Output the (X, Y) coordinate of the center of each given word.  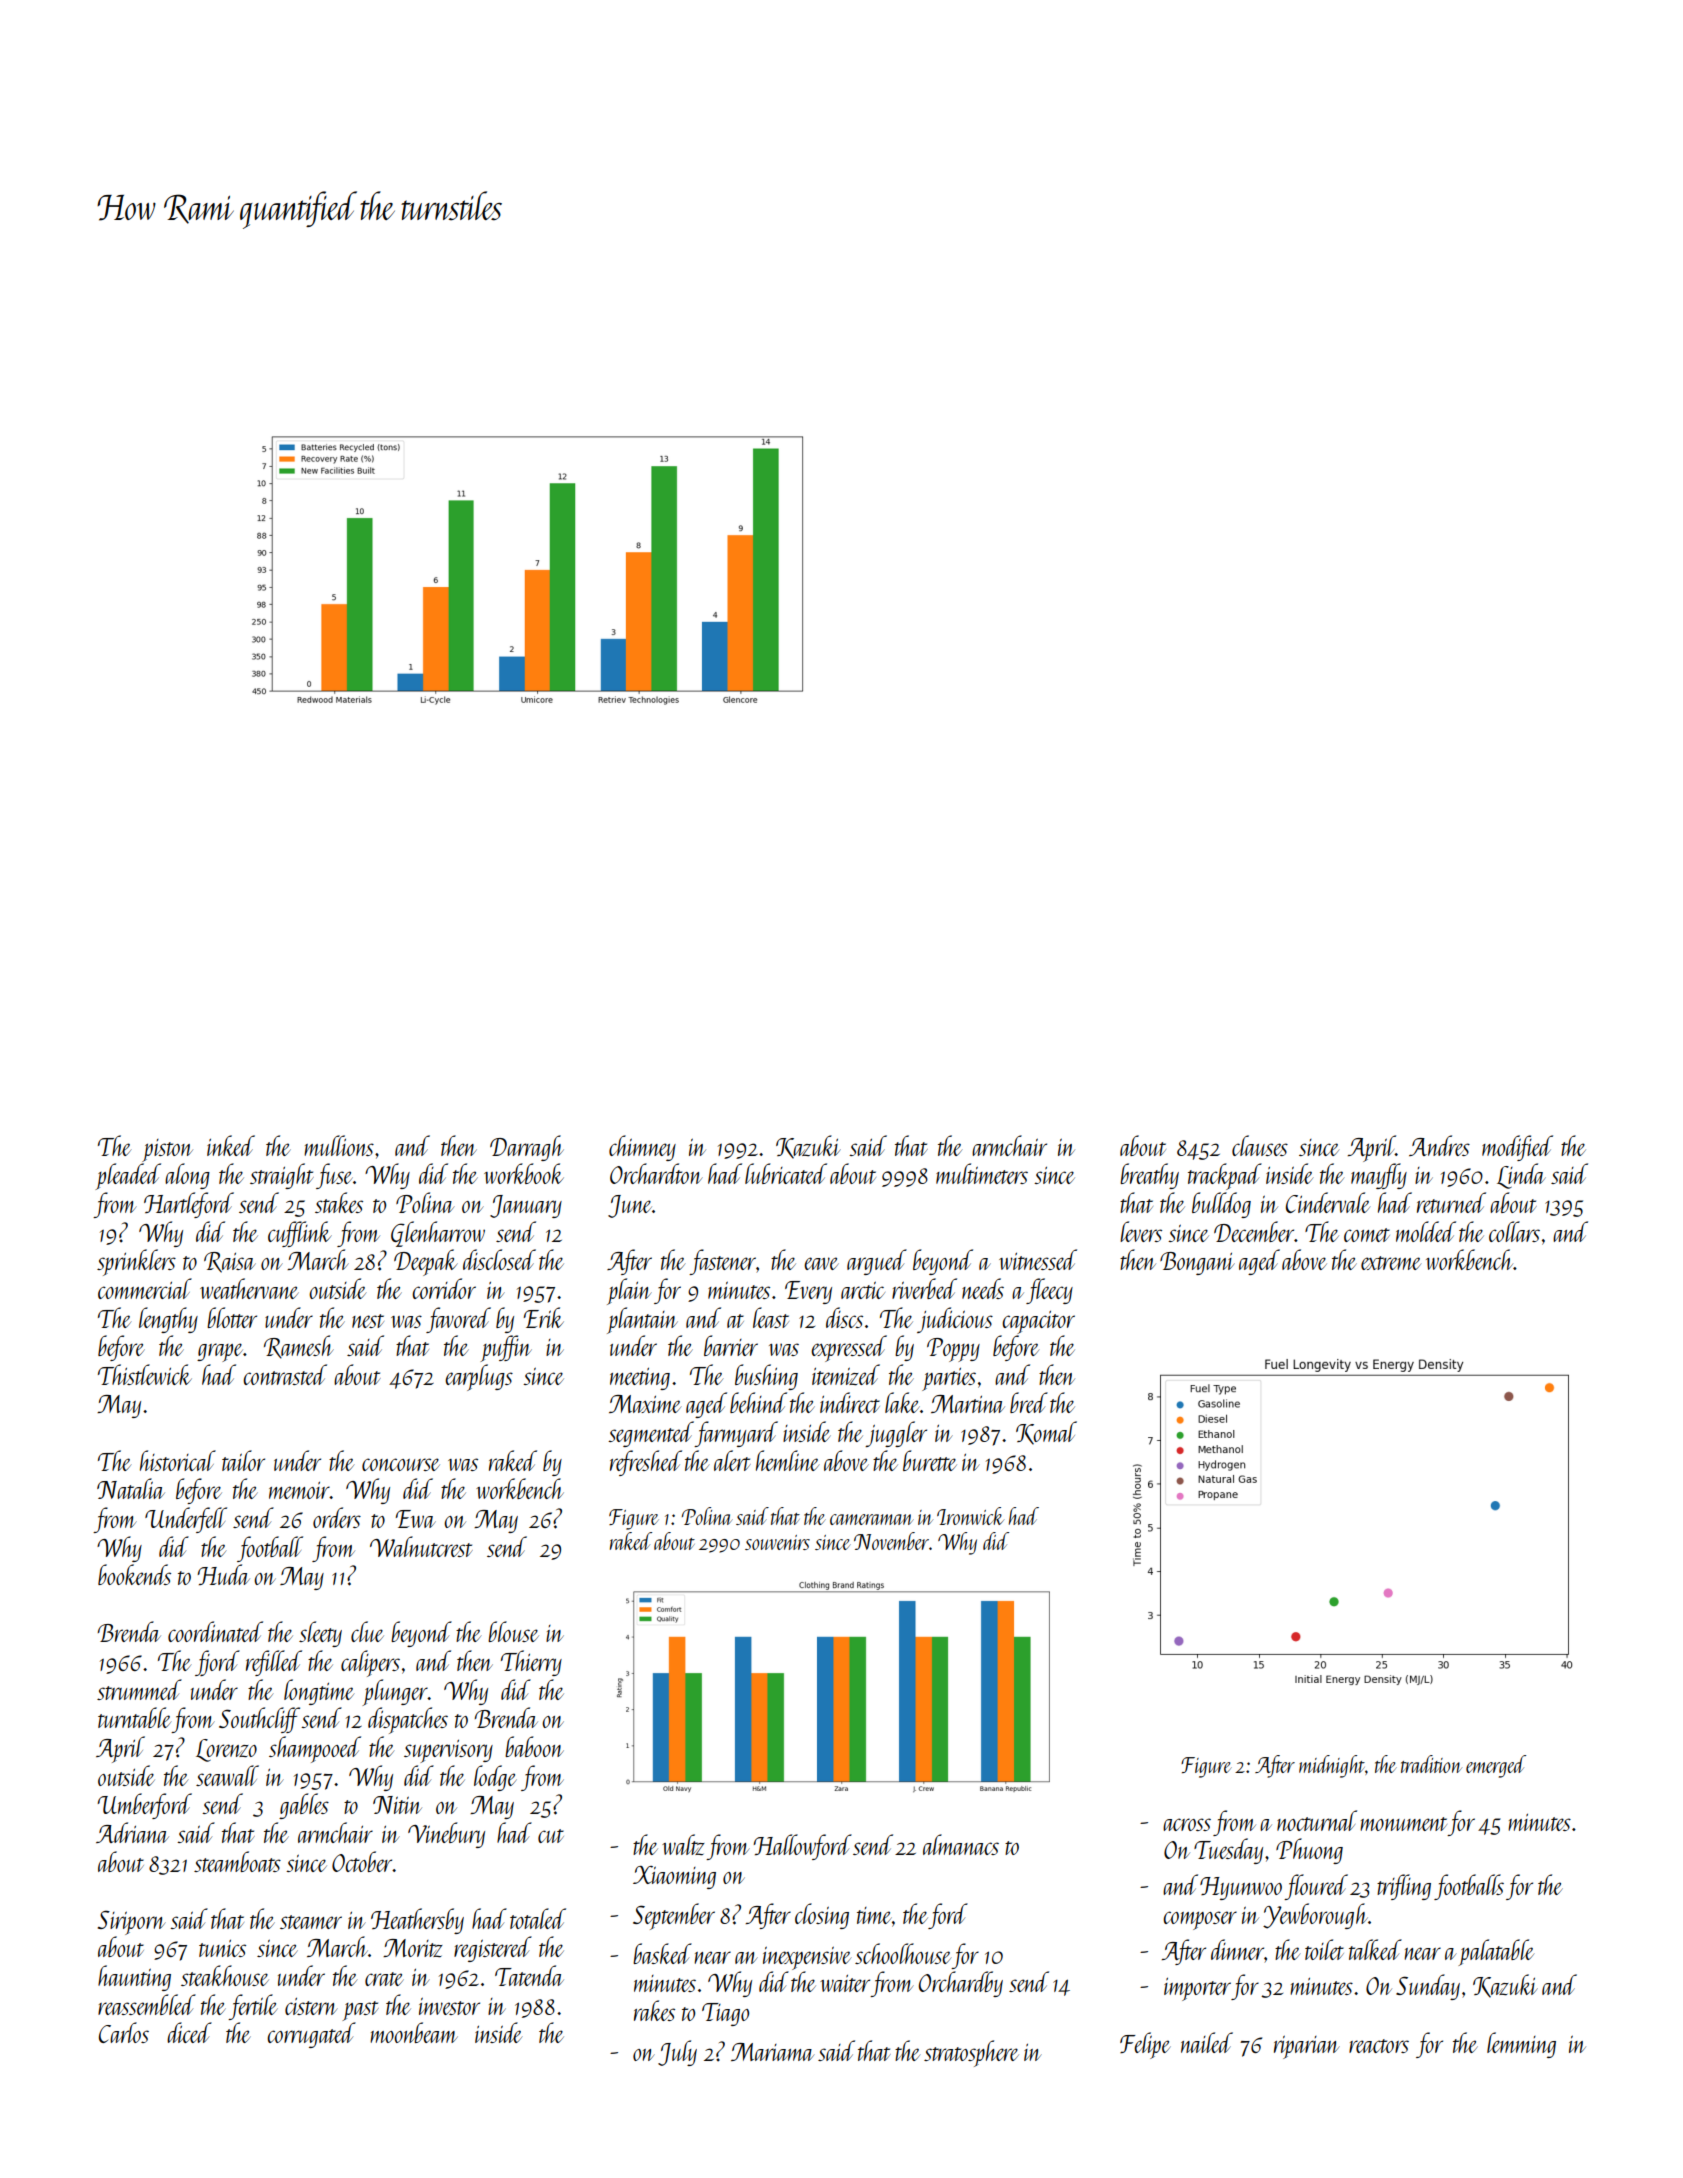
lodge (495, 1778)
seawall (227, 1775)
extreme (1391, 1263)
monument (1403, 1824)
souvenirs (777, 1542)
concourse (401, 1464)
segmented (651, 1434)
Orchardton (656, 1173)
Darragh (527, 1148)
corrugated (311, 2035)
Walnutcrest (421, 1546)
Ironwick (970, 1516)
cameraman (872, 1519)
